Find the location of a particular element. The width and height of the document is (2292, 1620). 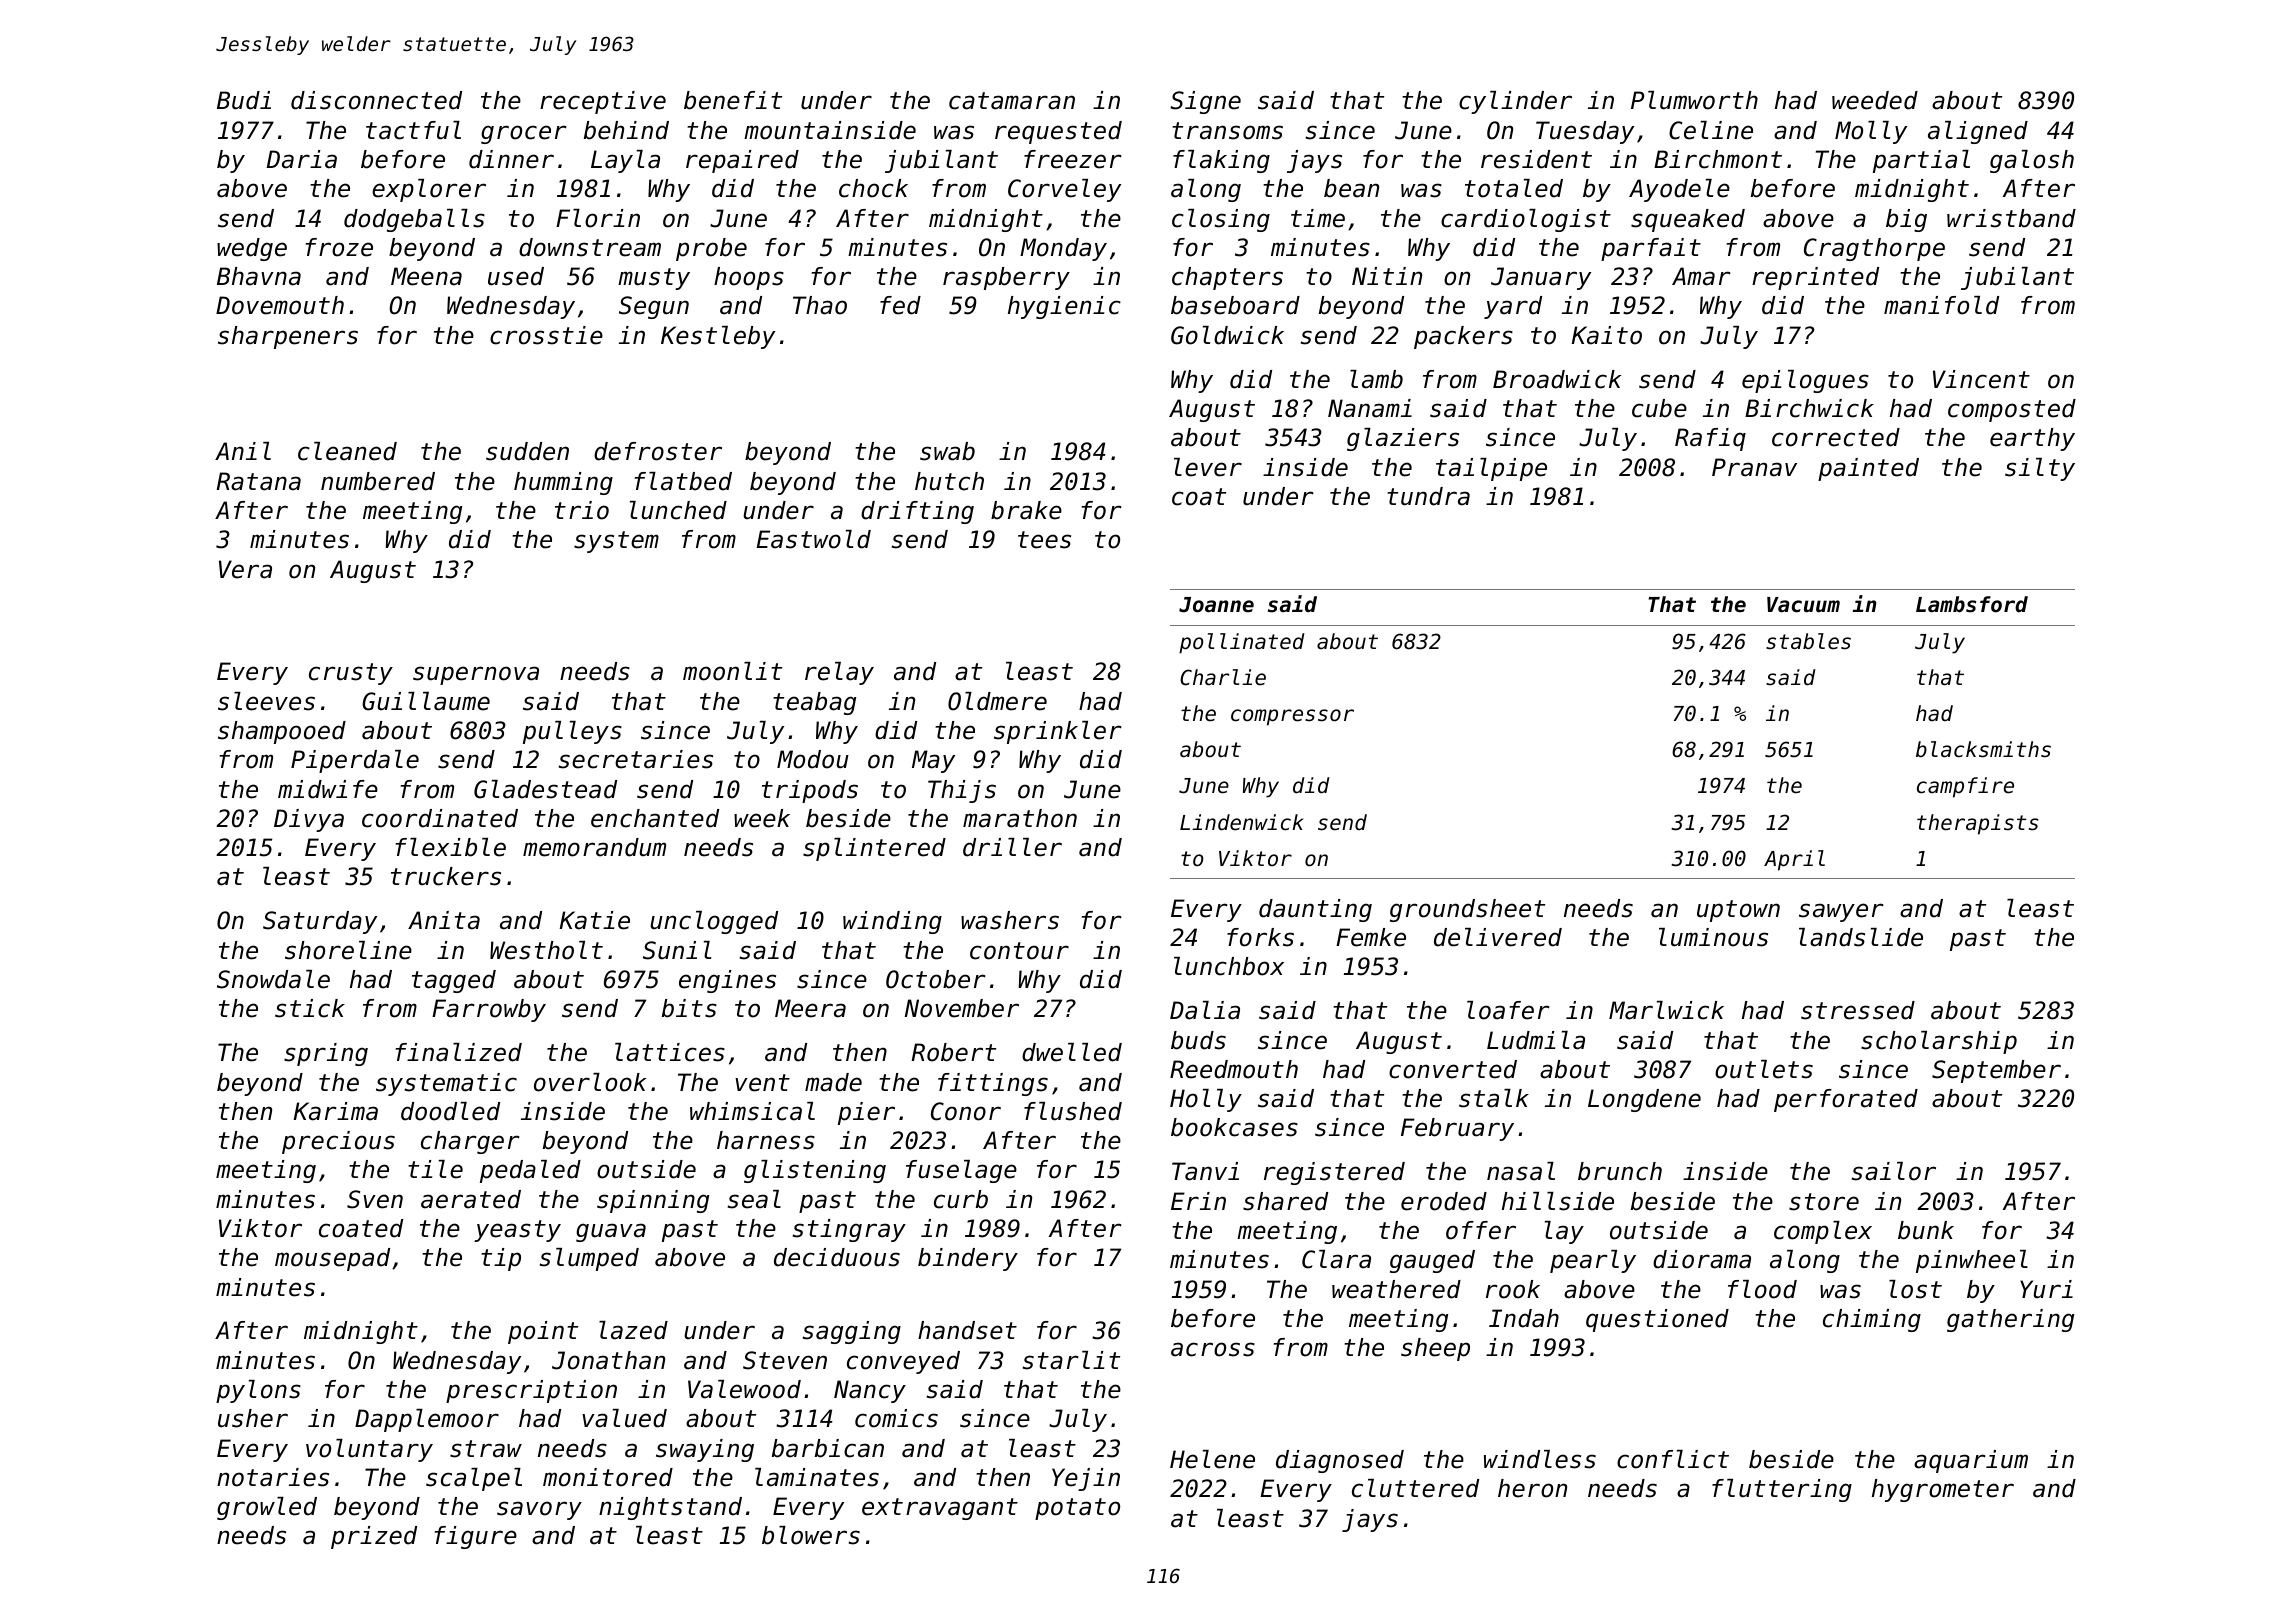

splintered is located at coordinates (874, 849).
